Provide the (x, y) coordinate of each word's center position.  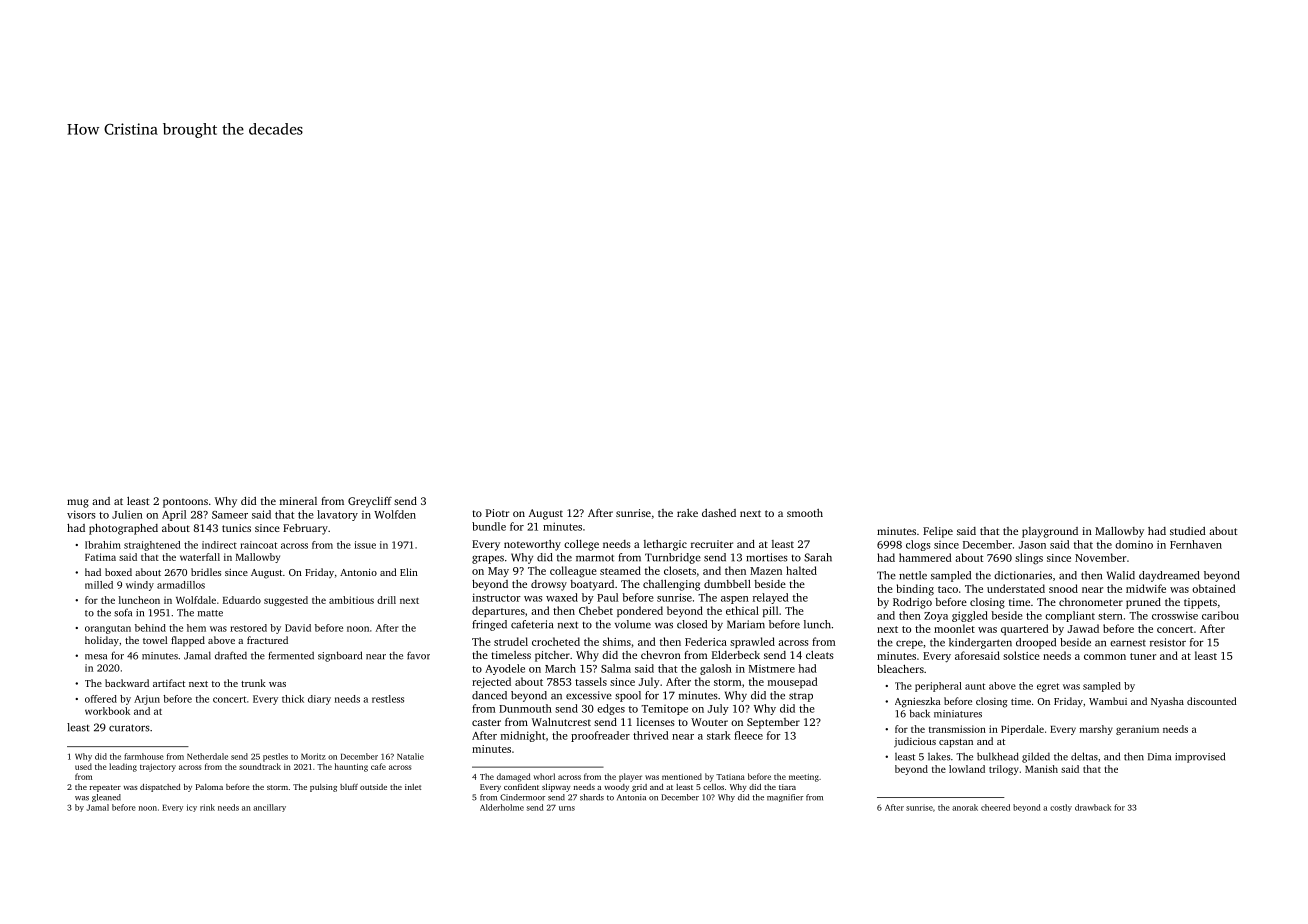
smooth (805, 513)
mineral (298, 501)
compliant (1070, 616)
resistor (1168, 642)
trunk (253, 683)
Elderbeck (736, 655)
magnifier (785, 798)
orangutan (108, 629)
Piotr (497, 513)
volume (633, 624)
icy (192, 808)
